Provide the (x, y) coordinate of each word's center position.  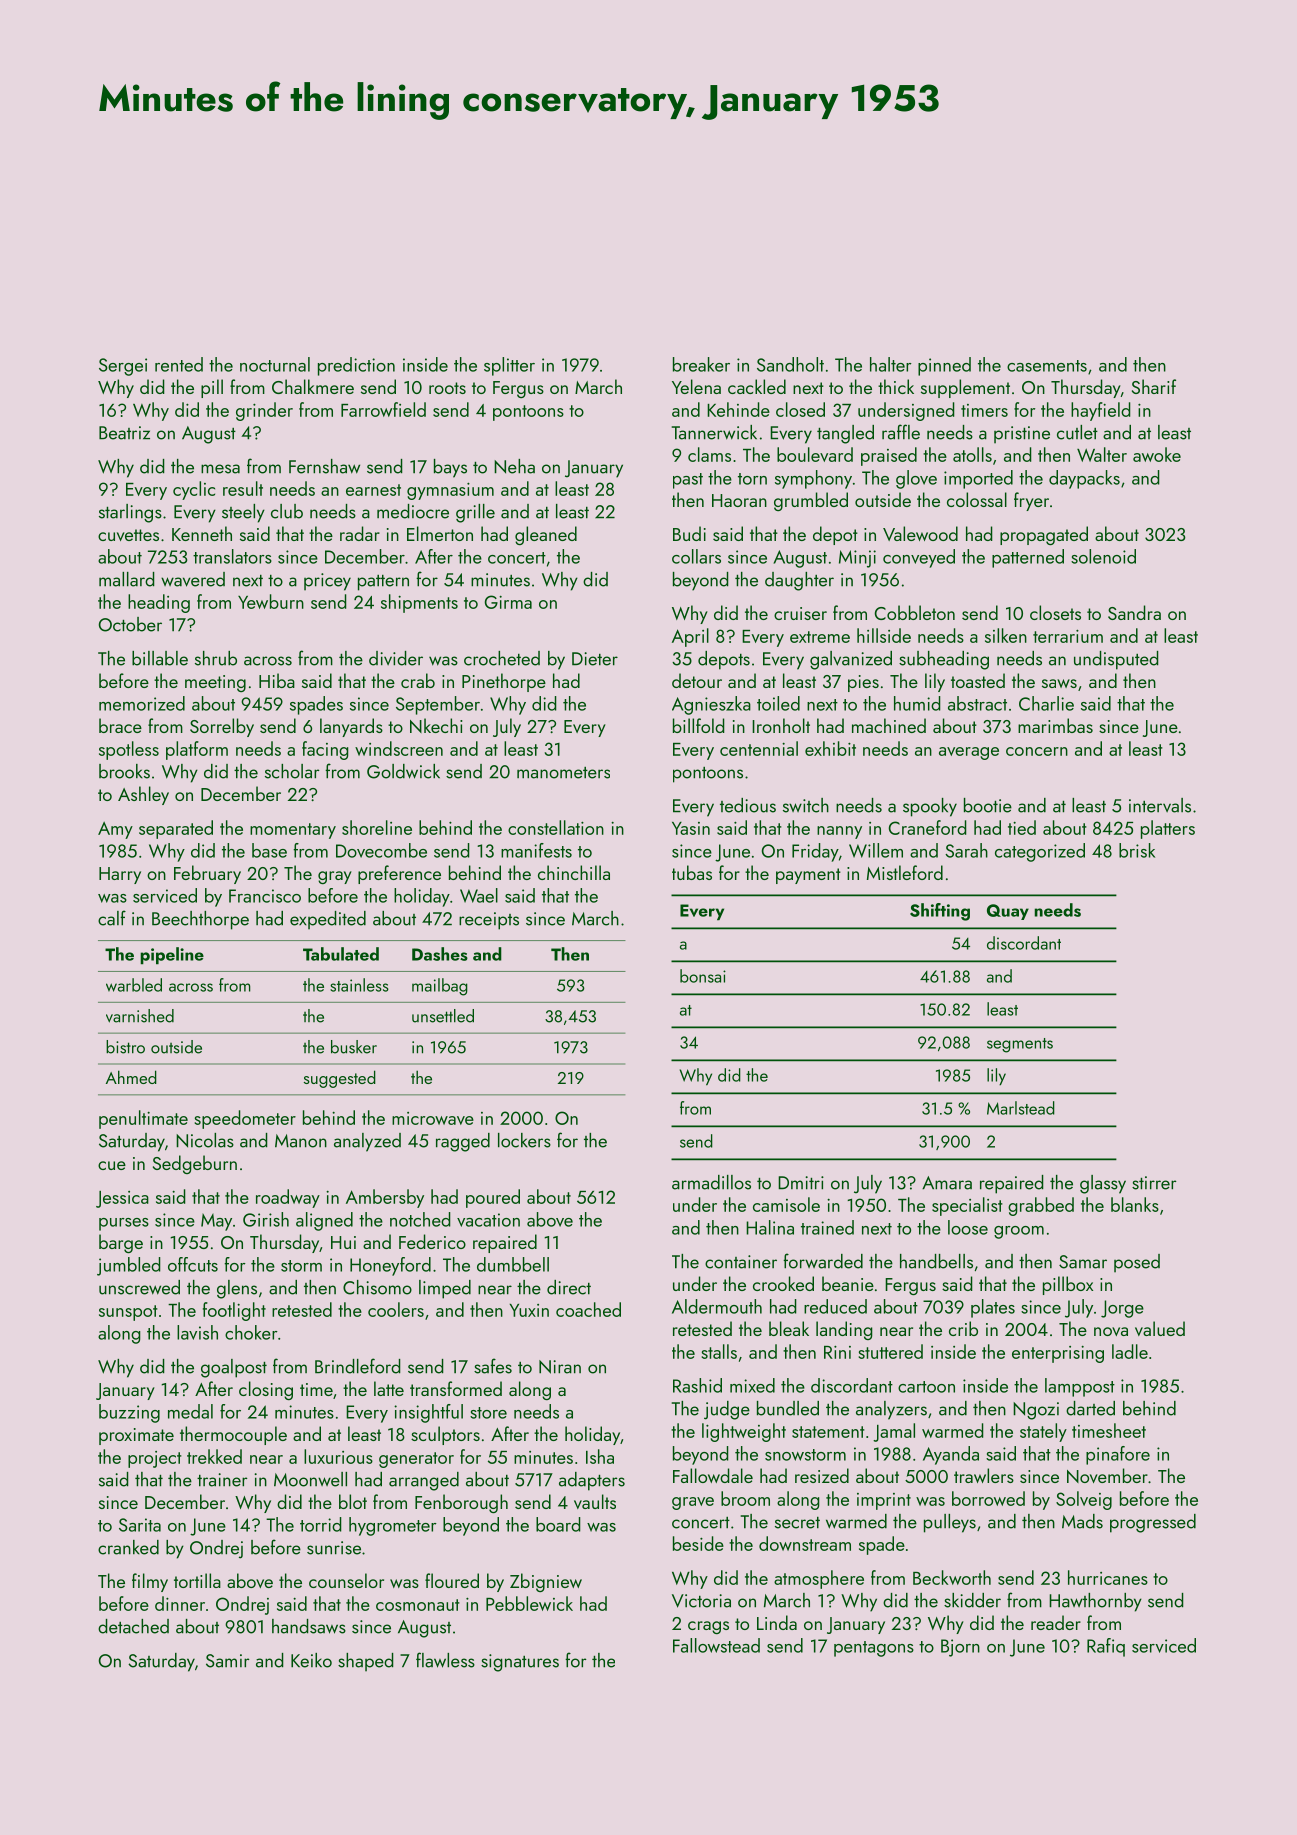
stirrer (1154, 1183)
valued (1160, 1328)
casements (1047, 366)
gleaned (546, 535)
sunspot (128, 1313)
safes (493, 1366)
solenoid (1103, 556)
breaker (701, 364)
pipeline (172, 956)
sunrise (334, 1548)
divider (396, 658)
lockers (524, 1140)
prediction (356, 366)
